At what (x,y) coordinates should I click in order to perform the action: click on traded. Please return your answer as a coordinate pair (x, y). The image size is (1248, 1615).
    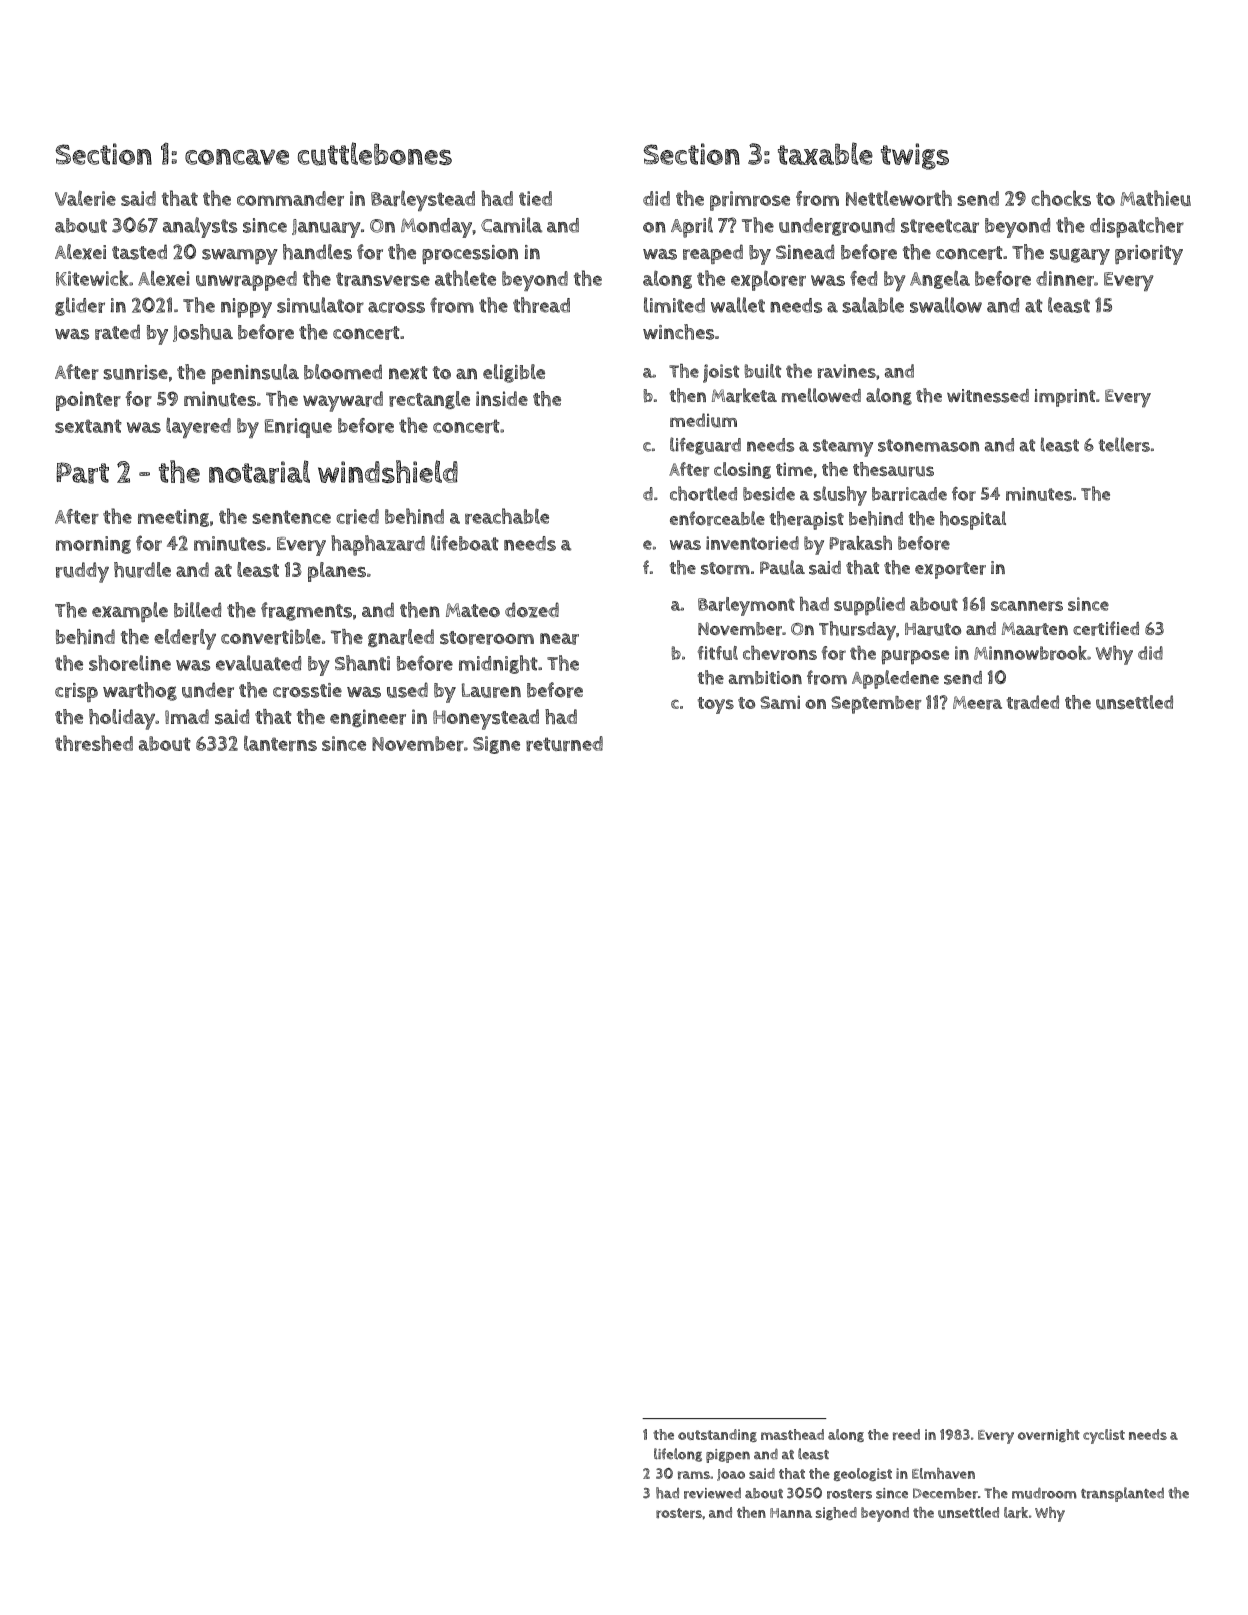
    Looking at the image, I should click on (1033, 702).
